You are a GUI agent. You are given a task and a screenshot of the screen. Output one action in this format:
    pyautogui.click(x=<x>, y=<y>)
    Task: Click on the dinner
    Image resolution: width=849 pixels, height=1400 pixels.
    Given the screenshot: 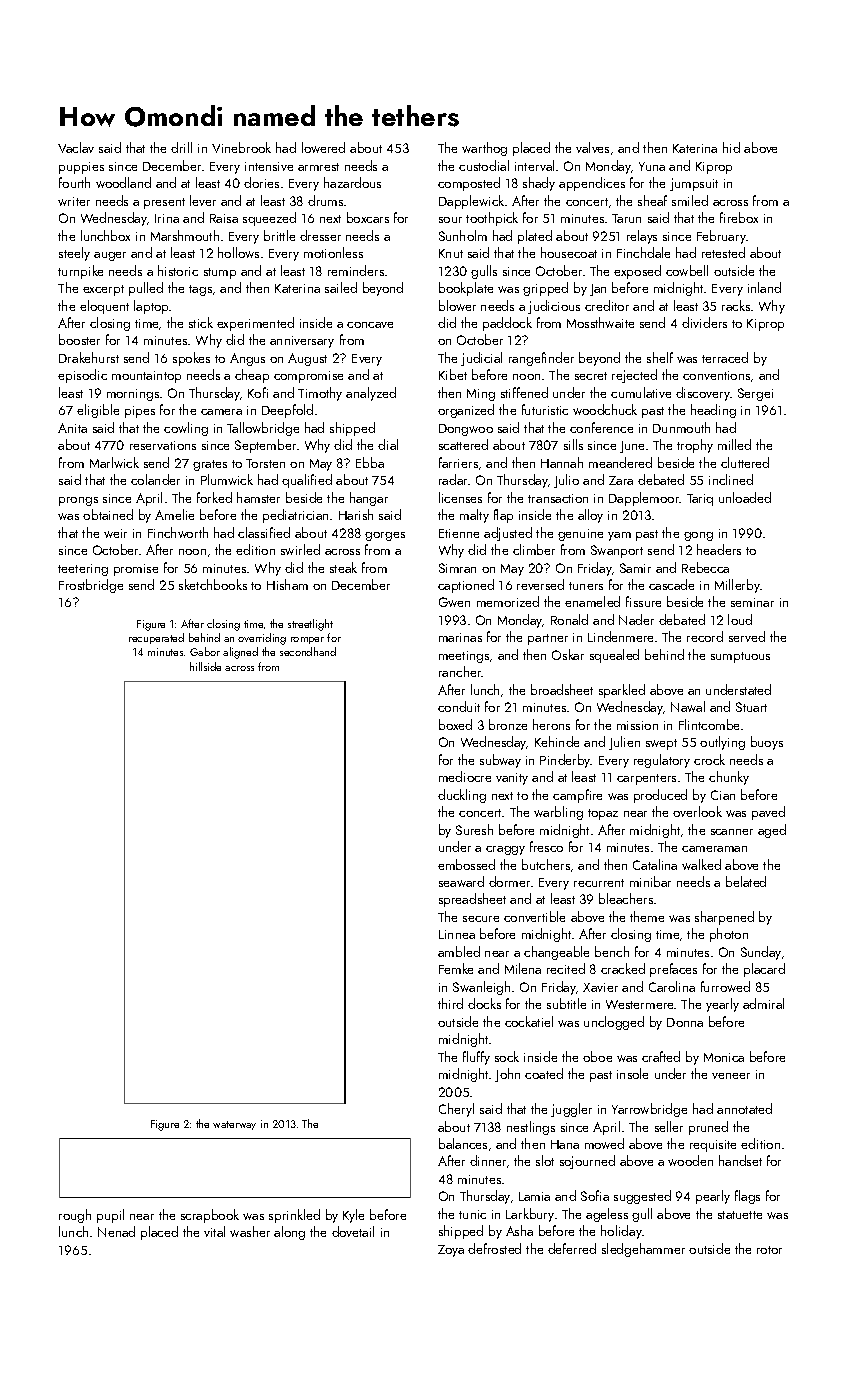 What is the action you would take?
    pyautogui.click(x=488, y=1160)
